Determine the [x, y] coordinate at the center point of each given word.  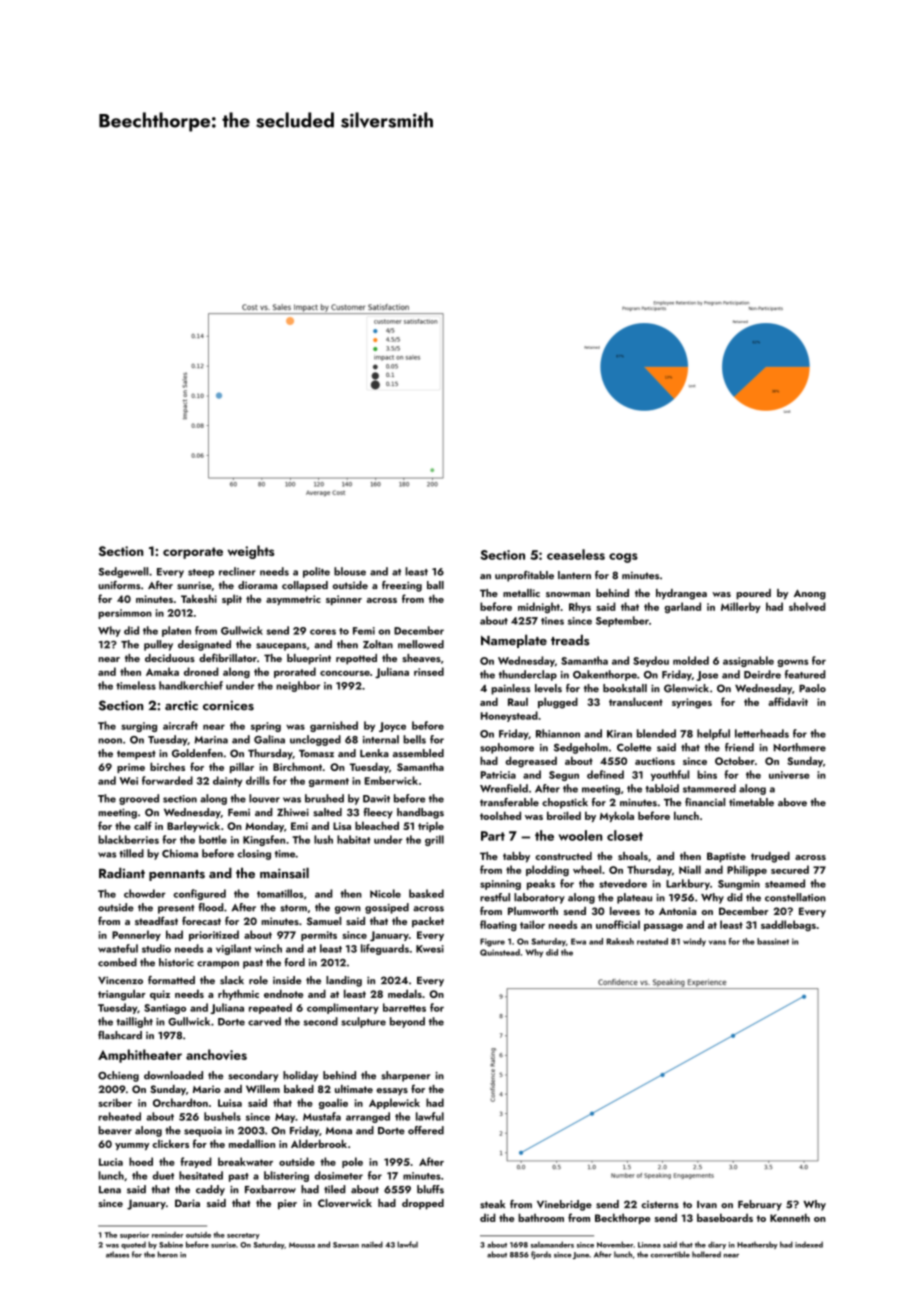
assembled [418, 753]
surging [139, 727]
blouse [350, 571]
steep [201, 573]
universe [789, 775]
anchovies [216, 1054]
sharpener [405, 1076]
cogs [623, 558]
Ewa [578, 941]
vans [717, 942]
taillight [134, 1022]
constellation [795, 897]
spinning [500, 885]
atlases [117, 1254]
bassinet [773, 941]
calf [143, 825]
